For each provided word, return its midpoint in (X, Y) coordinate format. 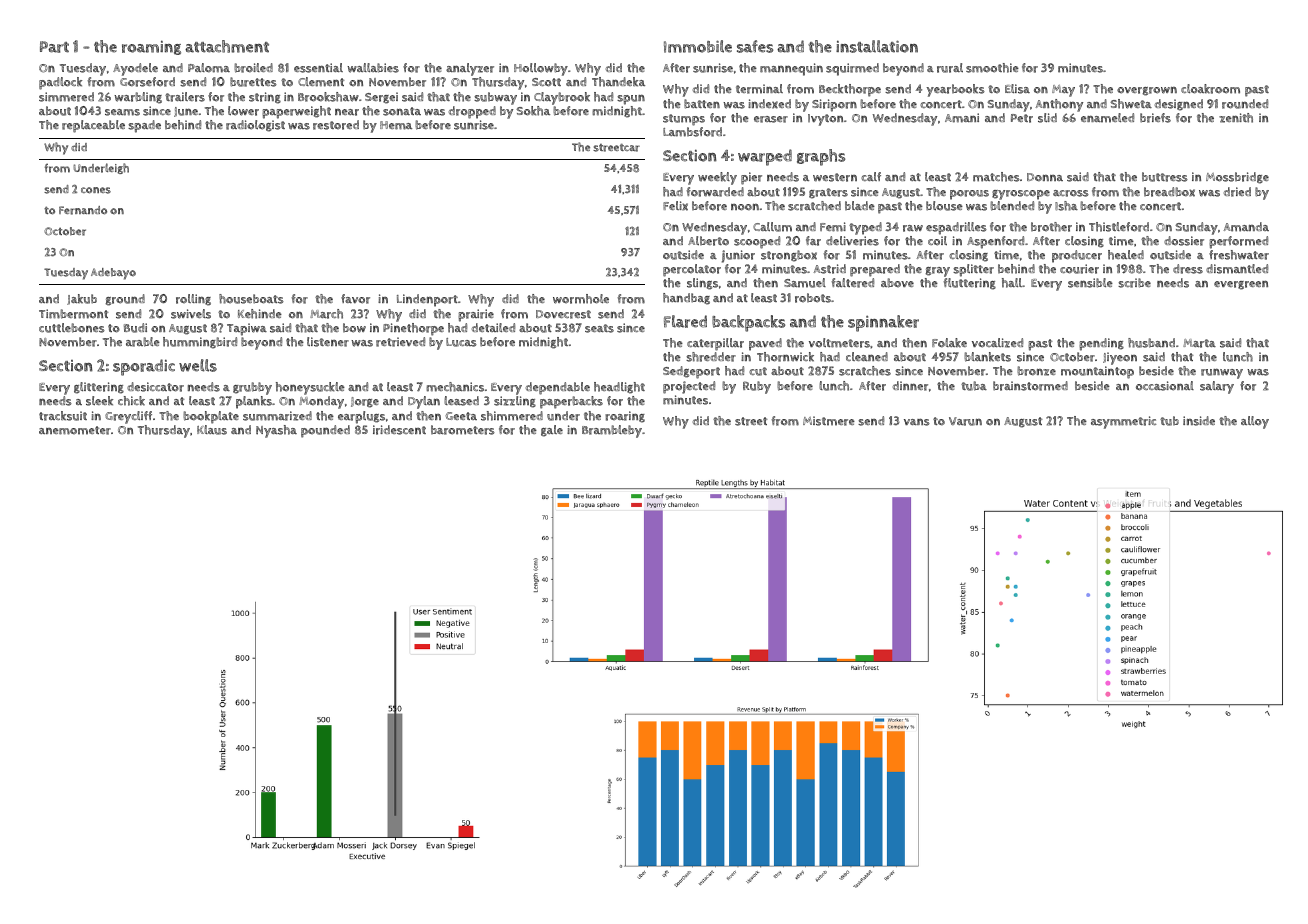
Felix (675, 206)
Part (54, 47)
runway (1222, 374)
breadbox (1169, 192)
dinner (910, 386)
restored (336, 125)
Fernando (83, 210)
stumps (684, 120)
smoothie (992, 68)
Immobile (698, 46)
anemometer (75, 430)
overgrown (1147, 91)
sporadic (144, 367)
